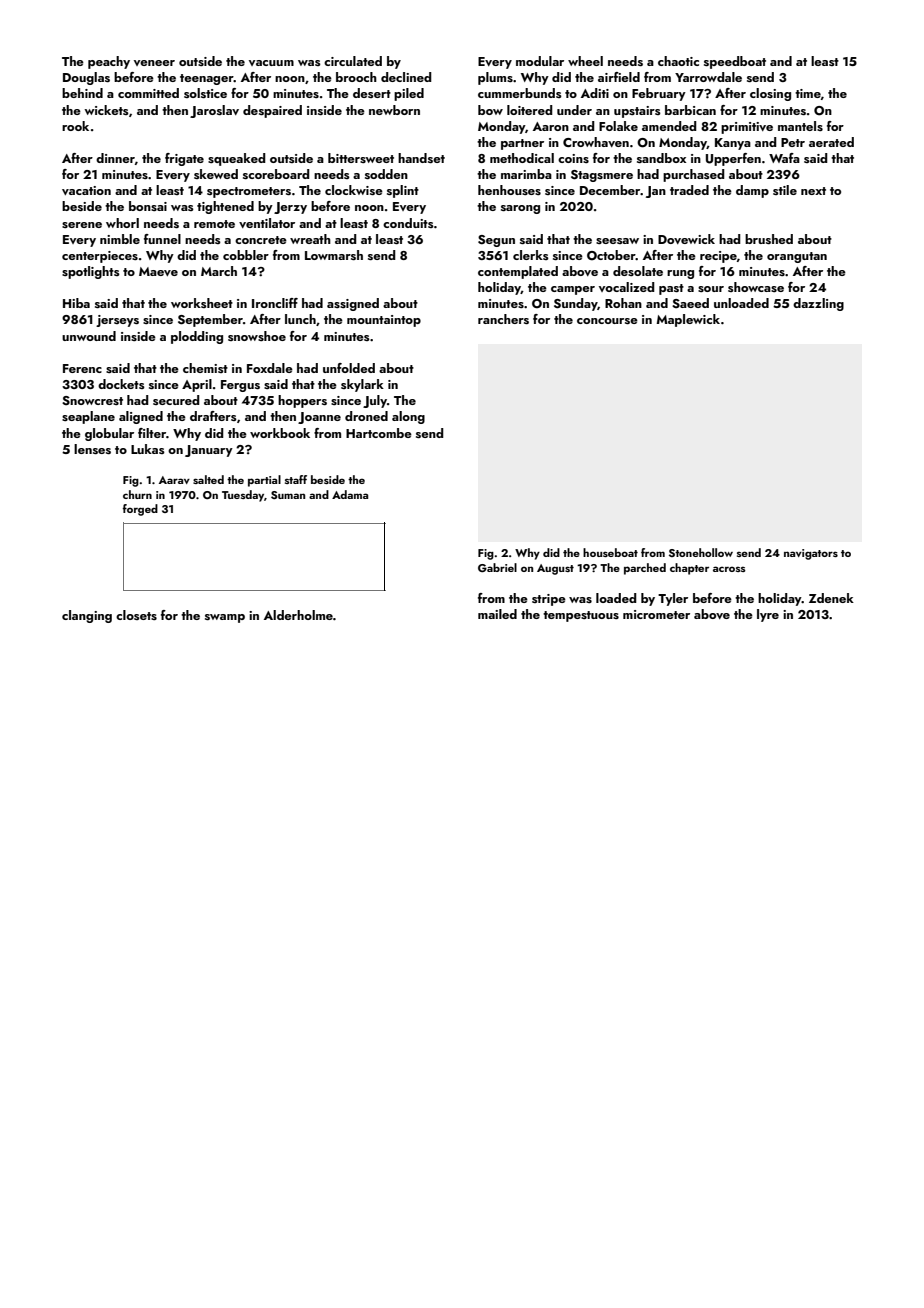 This screenshot has width=924, height=1308. I want to click on circulated, so click(353, 61).
